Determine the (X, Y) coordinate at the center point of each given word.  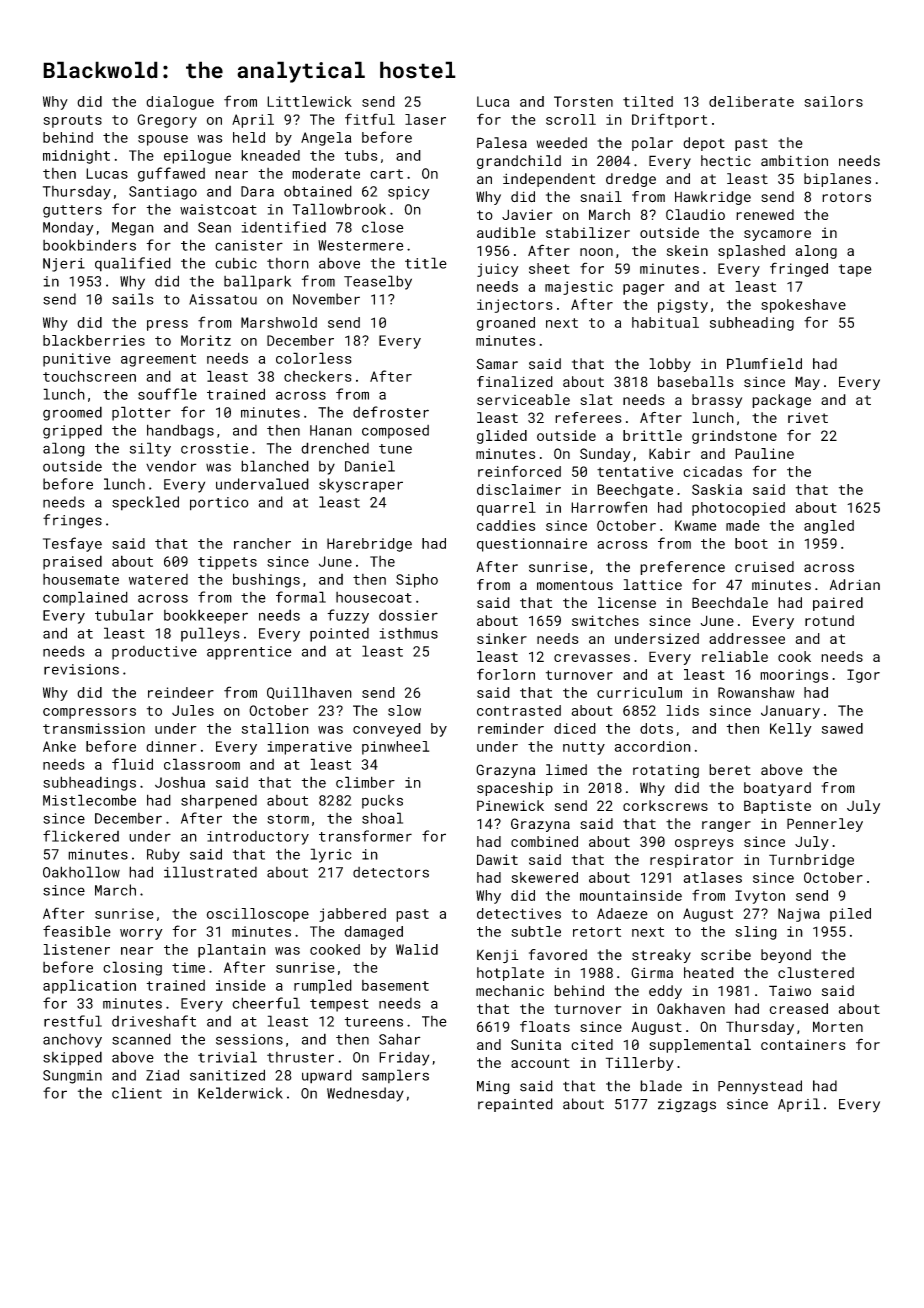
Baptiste (777, 807)
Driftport (669, 120)
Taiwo (790, 990)
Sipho (417, 580)
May (807, 383)
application (89, 986)
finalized (515, 381)
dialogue (180, 103)
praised (72, 562)
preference (682, 568)
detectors (391, 872)
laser (425, 119)
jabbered (352, 915)
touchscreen (89, 376)
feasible (77, 931)
